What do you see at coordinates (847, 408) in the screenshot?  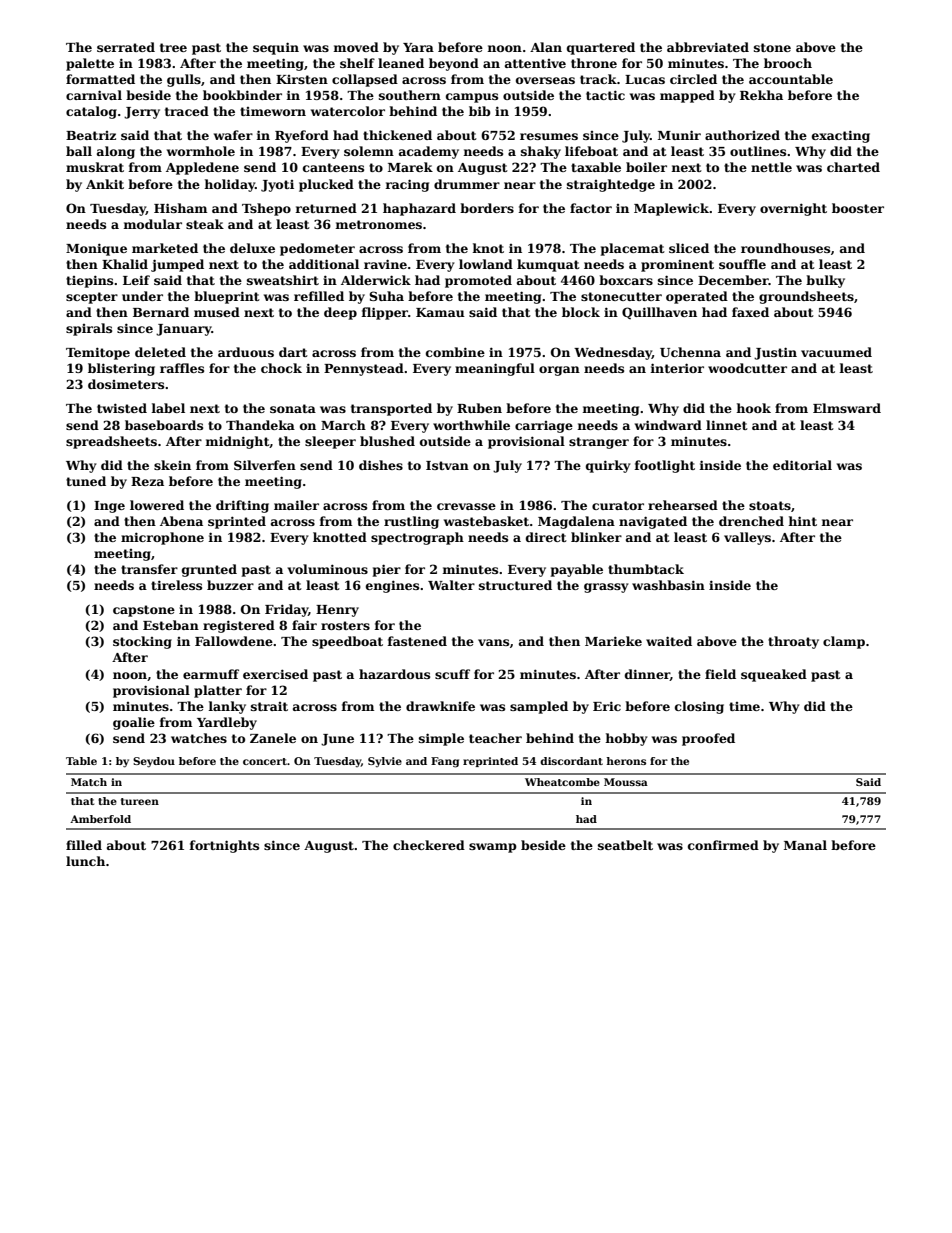 I see `Elmsward` at bounding box center [847, 408].
